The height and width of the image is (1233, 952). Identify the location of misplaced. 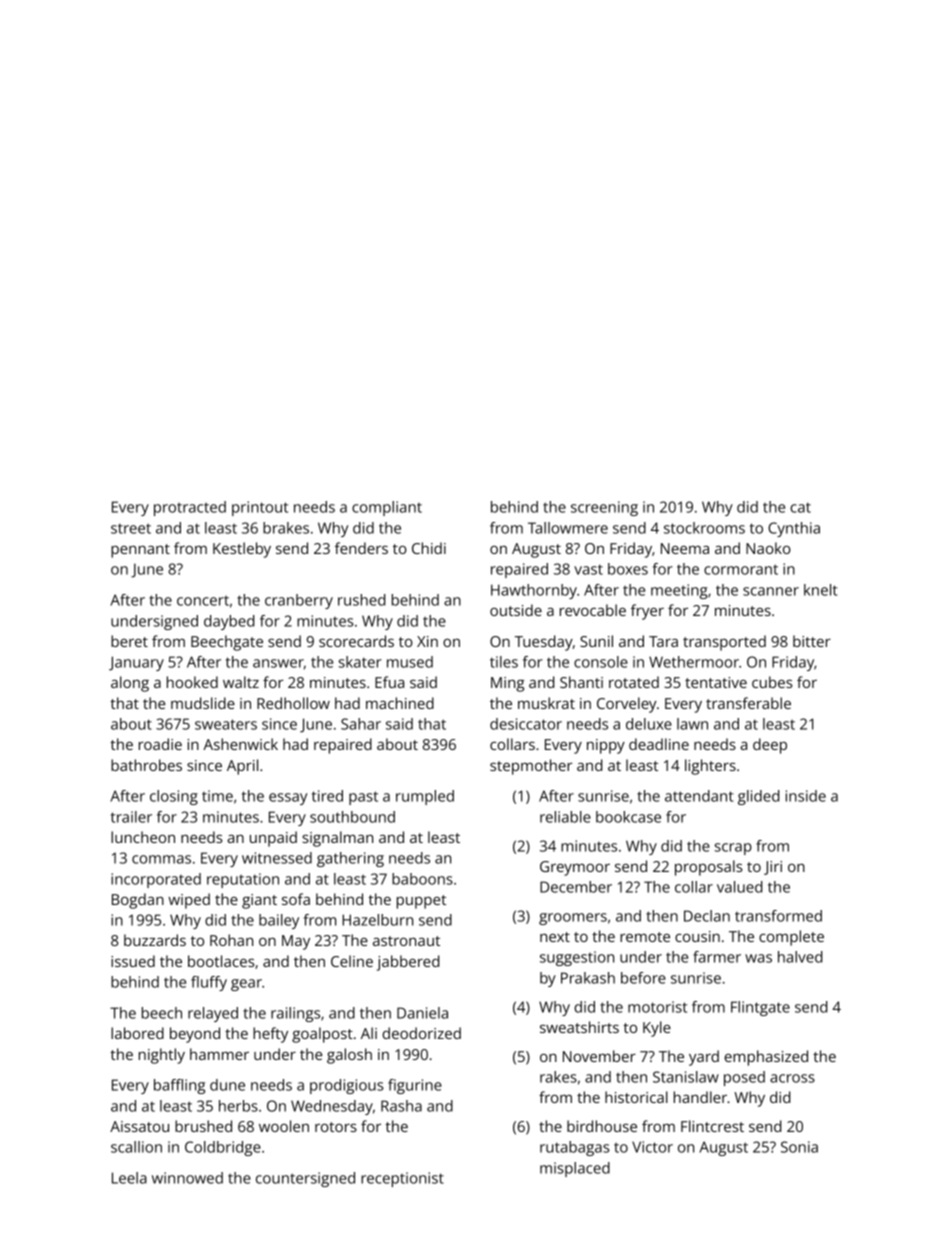
(575, 1169).
